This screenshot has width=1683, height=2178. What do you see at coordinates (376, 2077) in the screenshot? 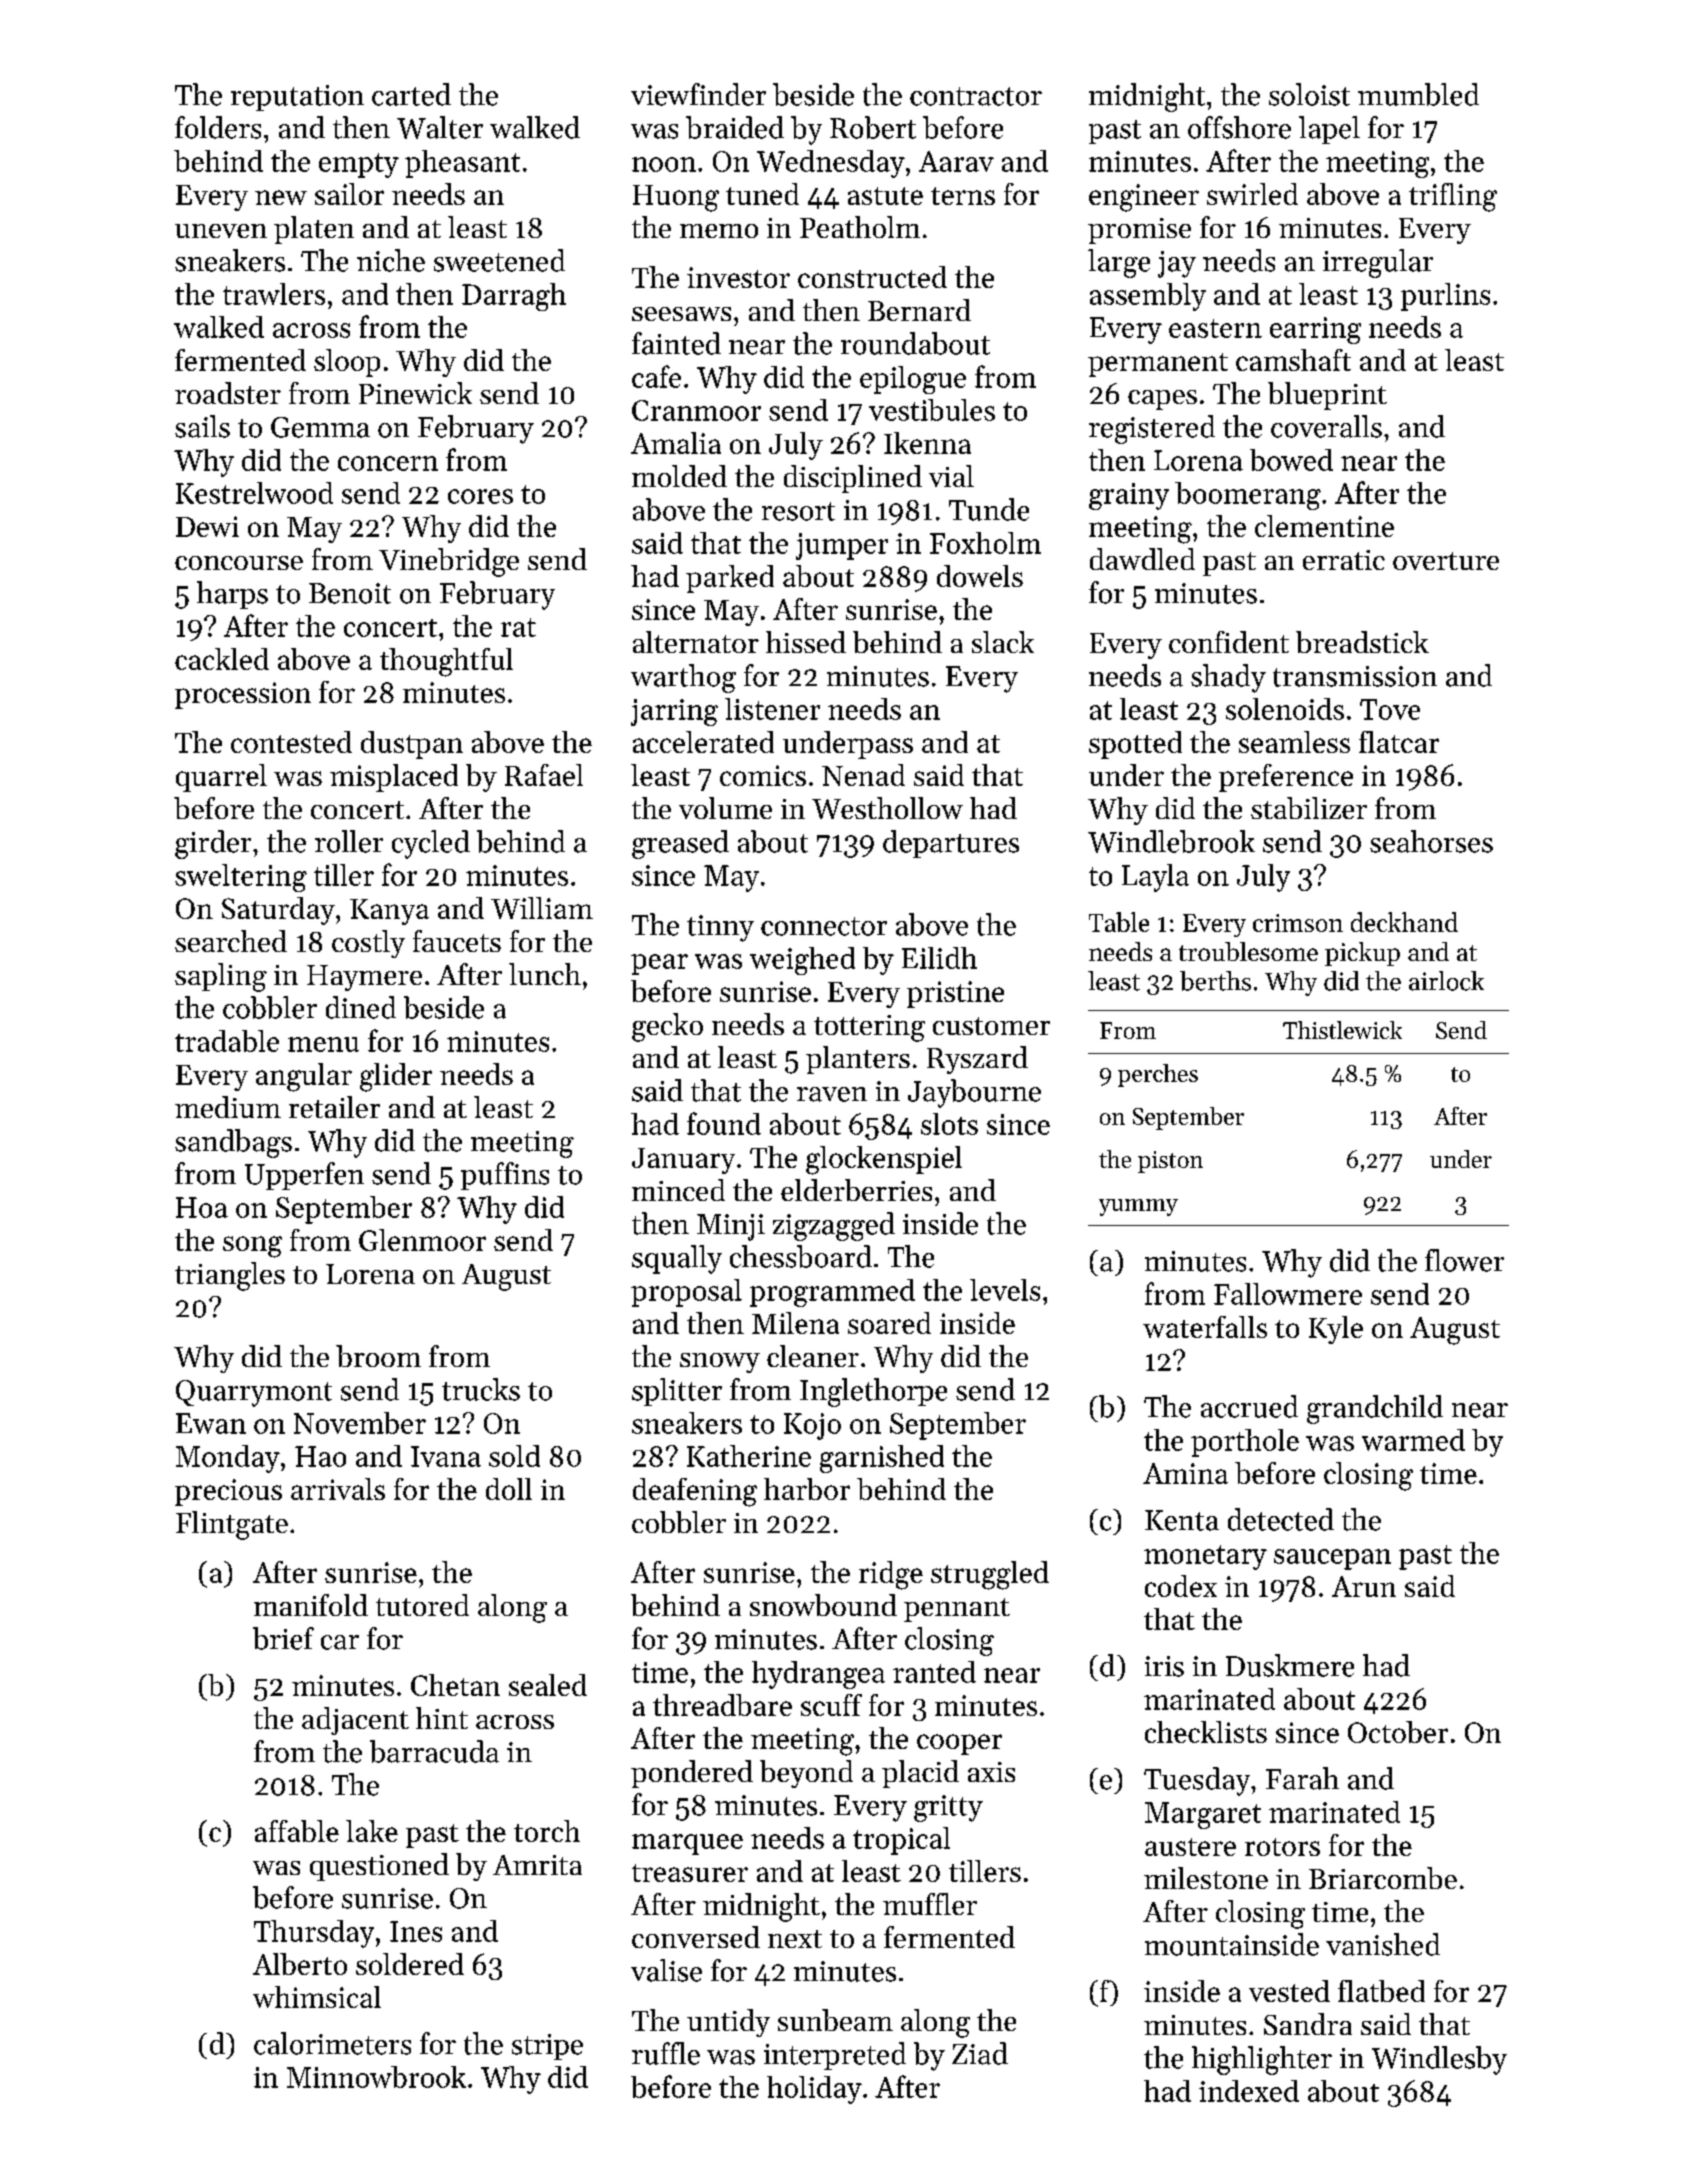
I see `Minnowbrook` at bounding box center [376, 2077].
